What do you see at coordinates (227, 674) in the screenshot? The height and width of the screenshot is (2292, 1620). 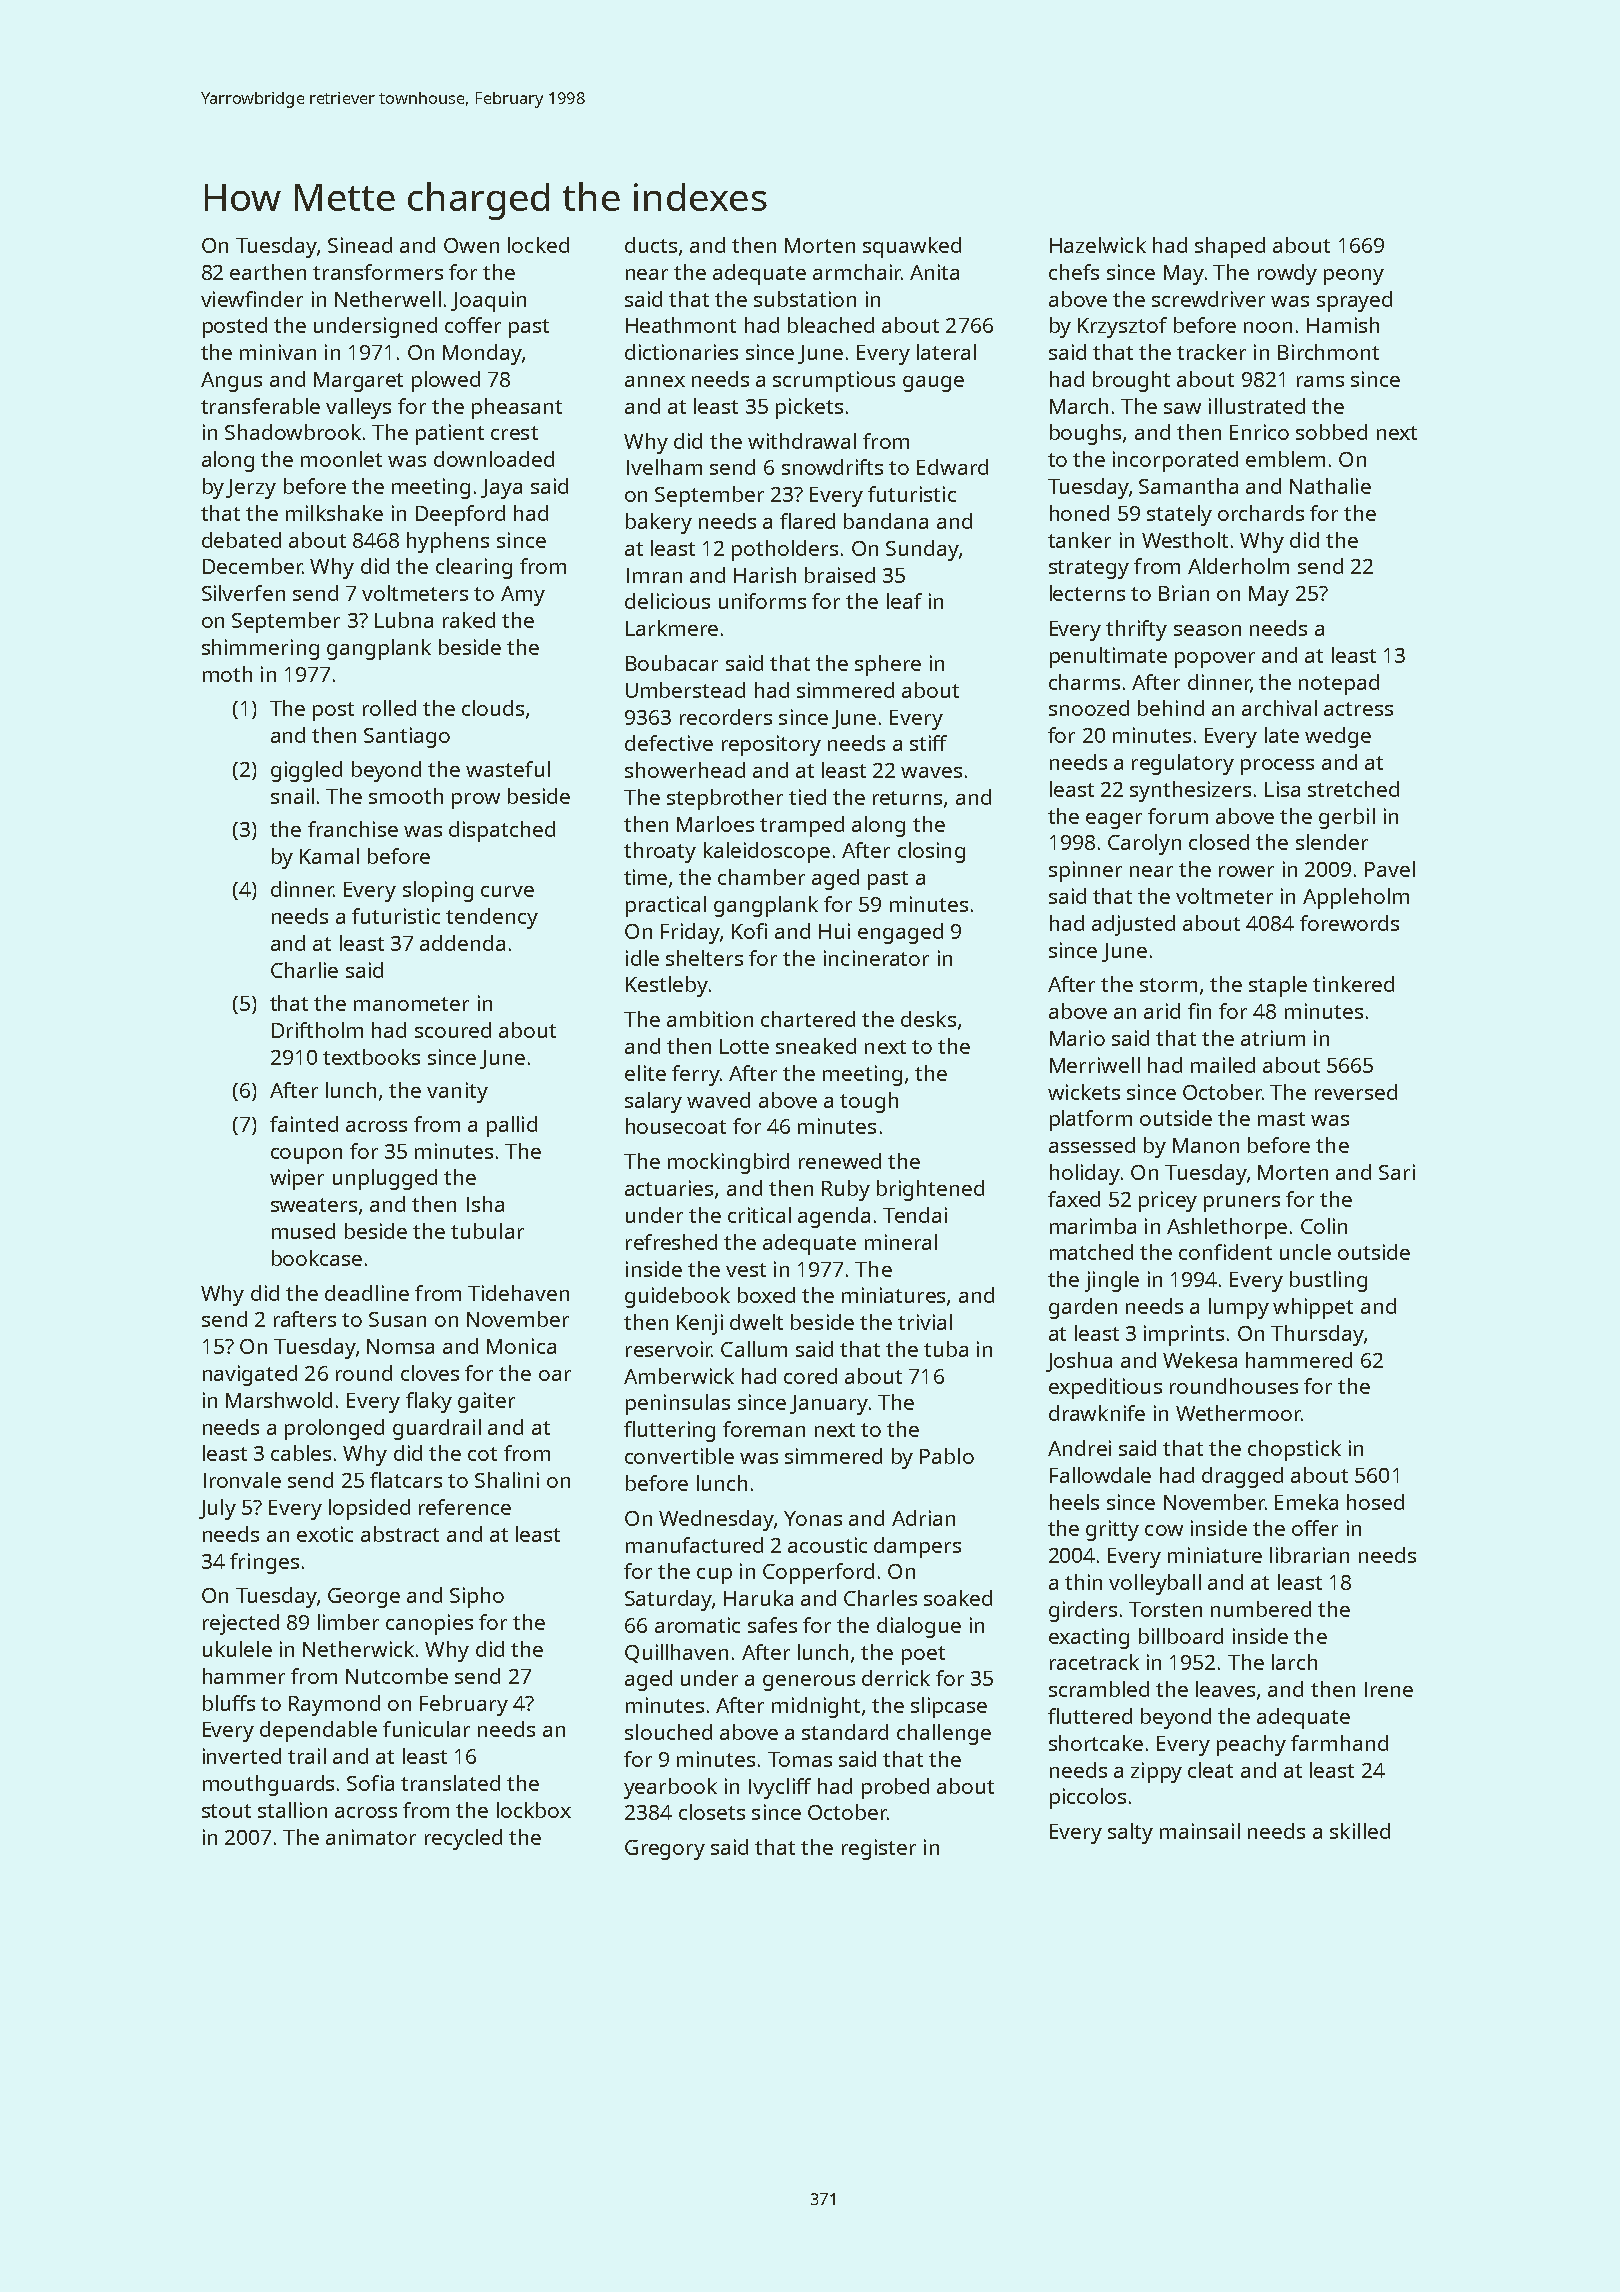 I see `moth` at bounding box center [227, 674].
